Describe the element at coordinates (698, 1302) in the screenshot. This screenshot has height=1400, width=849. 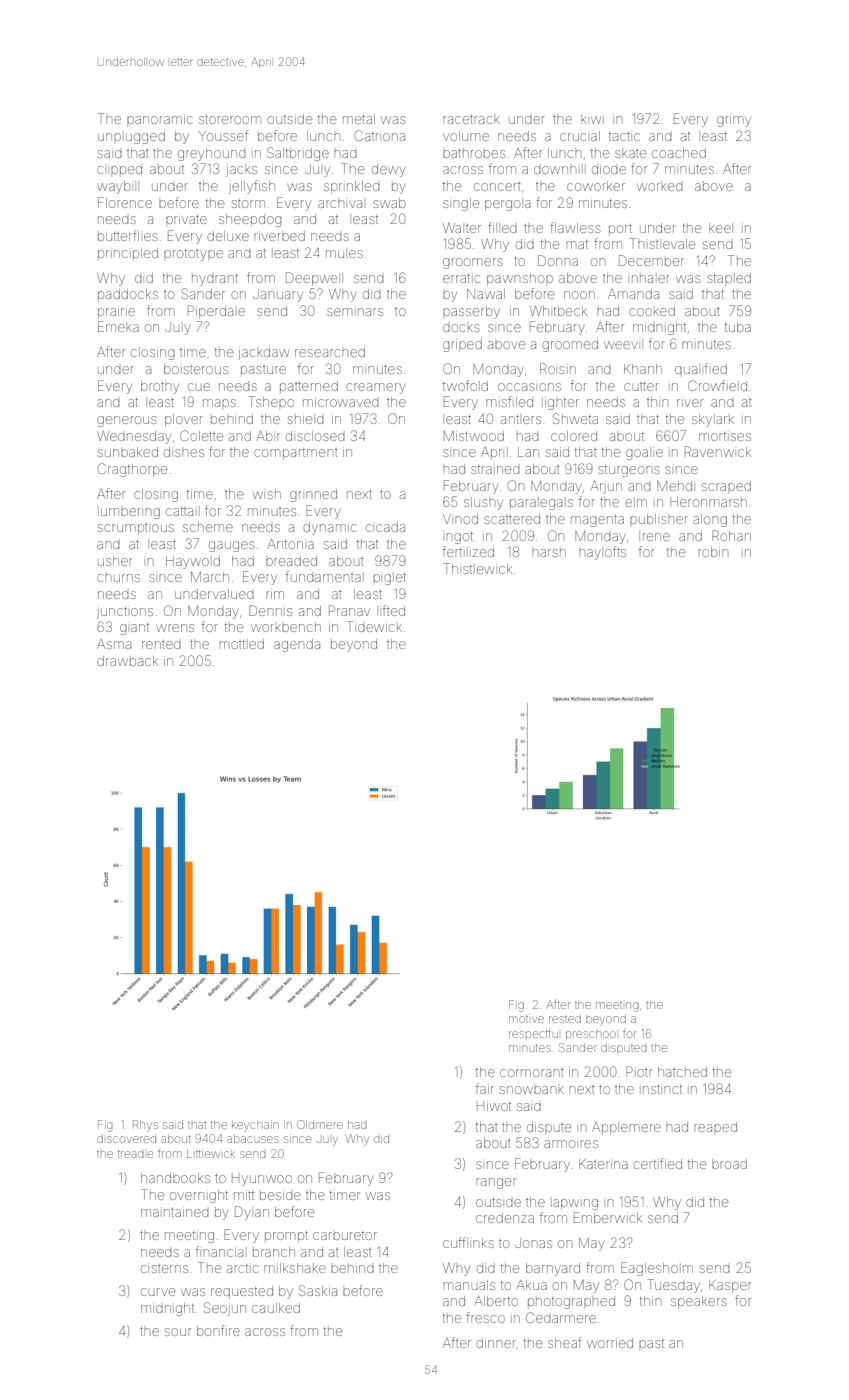
I see `speakers` at that location.
